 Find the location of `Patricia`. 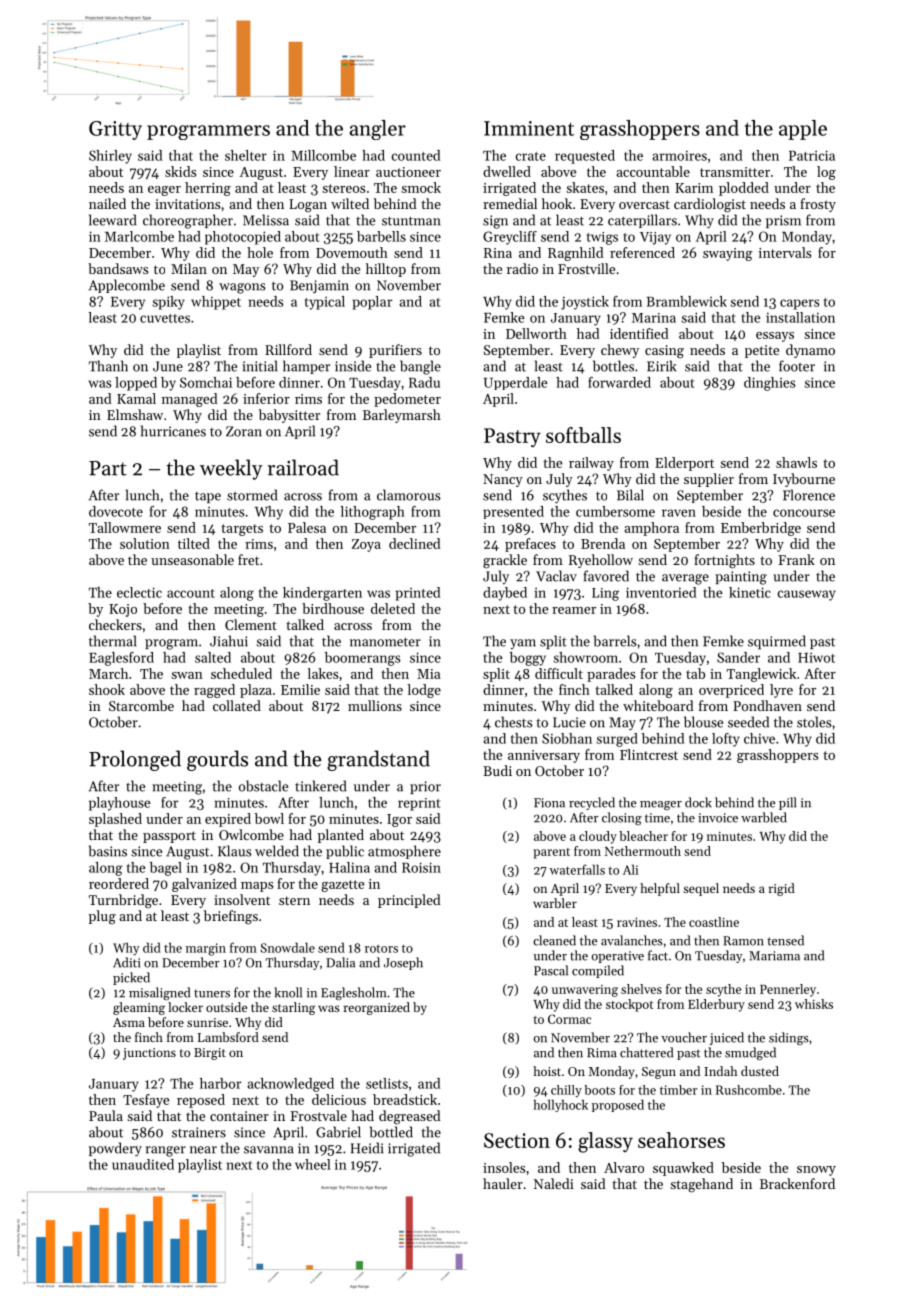

Patricia is located at coordinates (812, 155).
